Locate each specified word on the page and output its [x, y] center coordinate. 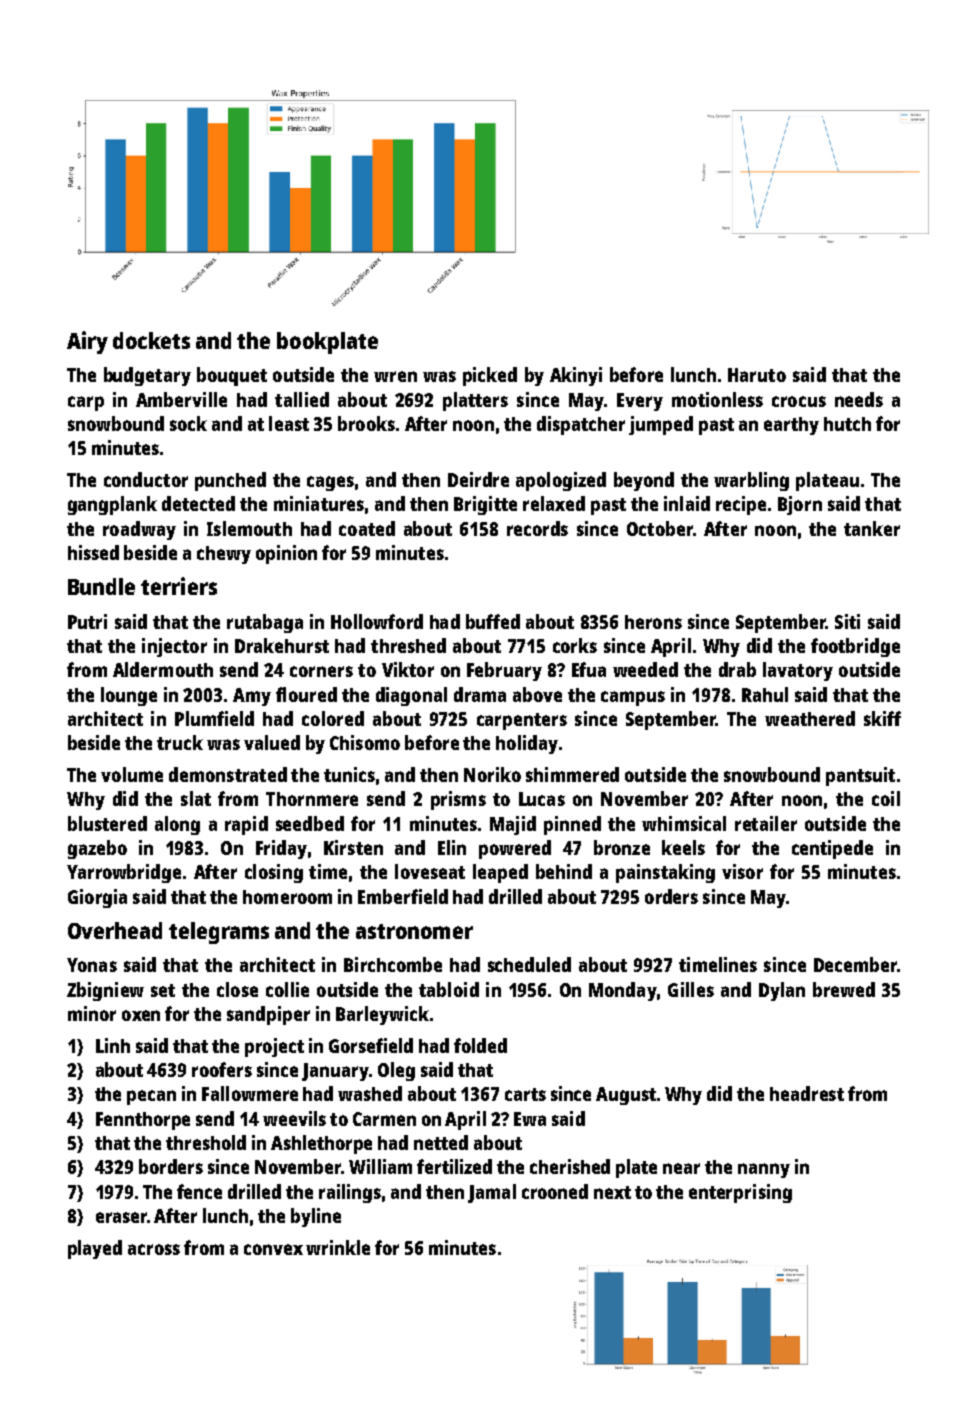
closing [274, 873]
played [95, 1249]
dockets [151, 340]
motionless [717, 399]
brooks [366, 423]
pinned [572, 825]
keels [683, 847]
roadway [139, 530]
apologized [561, 481]
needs [859, 399]
